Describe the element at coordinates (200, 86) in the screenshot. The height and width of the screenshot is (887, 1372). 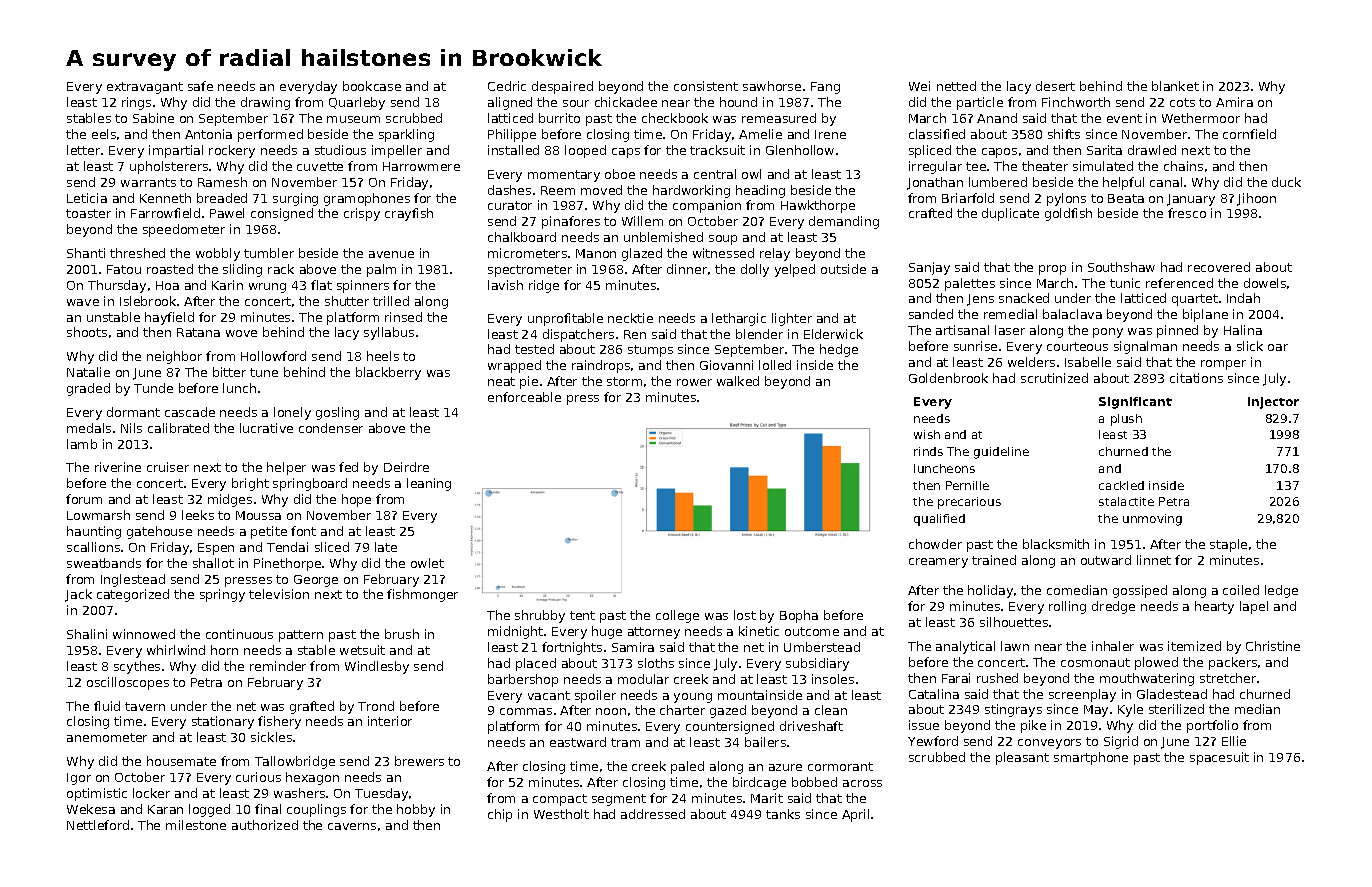
I see `safe` at that location.
